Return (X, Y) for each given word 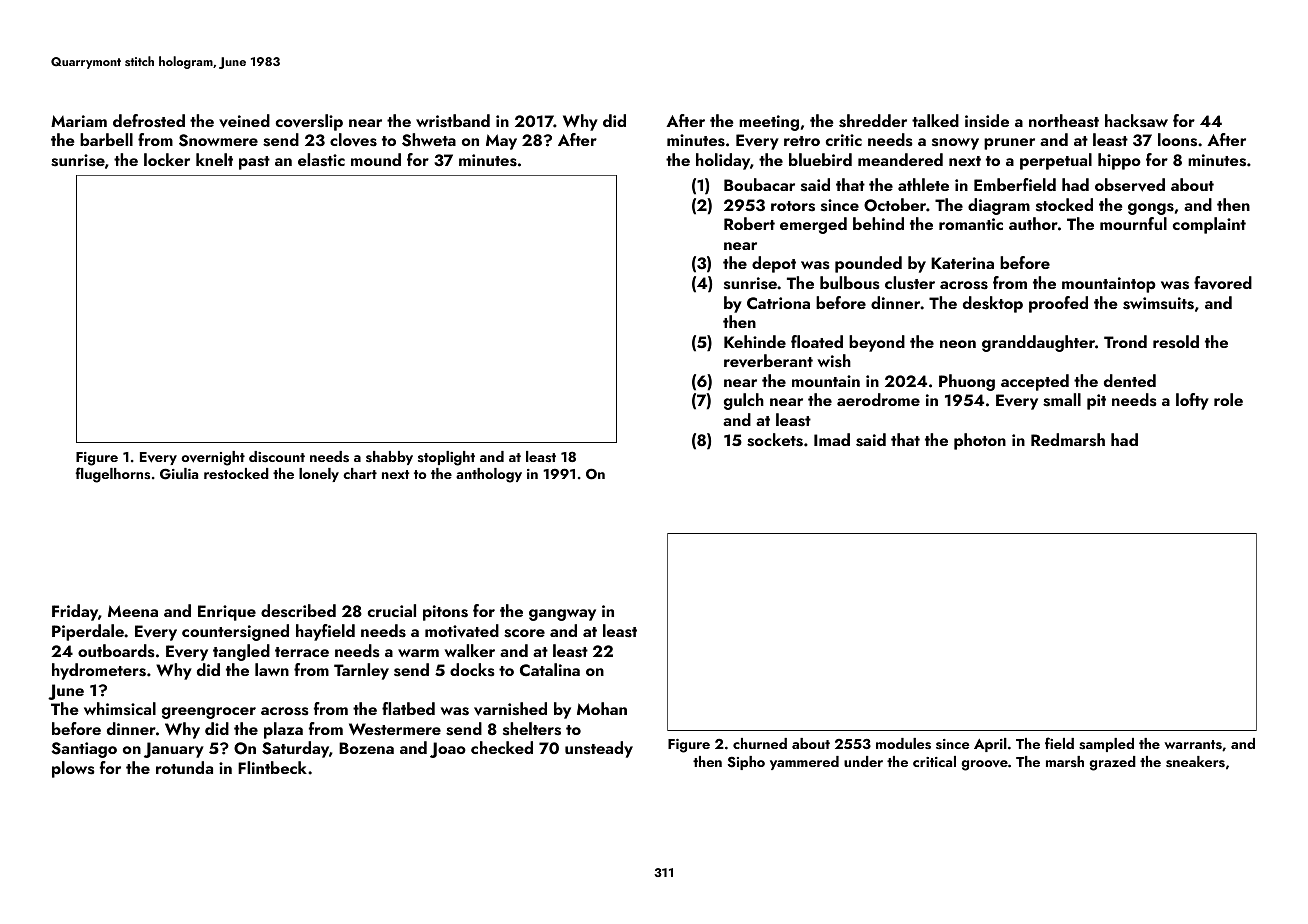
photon (980, 441)
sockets (775, 440)
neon (958, 344)
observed (1130, 185)
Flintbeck (272, 767)
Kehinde (755, 341)
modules (903, 744)
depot (774, 264)
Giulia (179, 474)
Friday (75, 612)
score (524, 633)
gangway (562, 615)
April (990, 745)
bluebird (820, 159)
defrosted (149, 121)
